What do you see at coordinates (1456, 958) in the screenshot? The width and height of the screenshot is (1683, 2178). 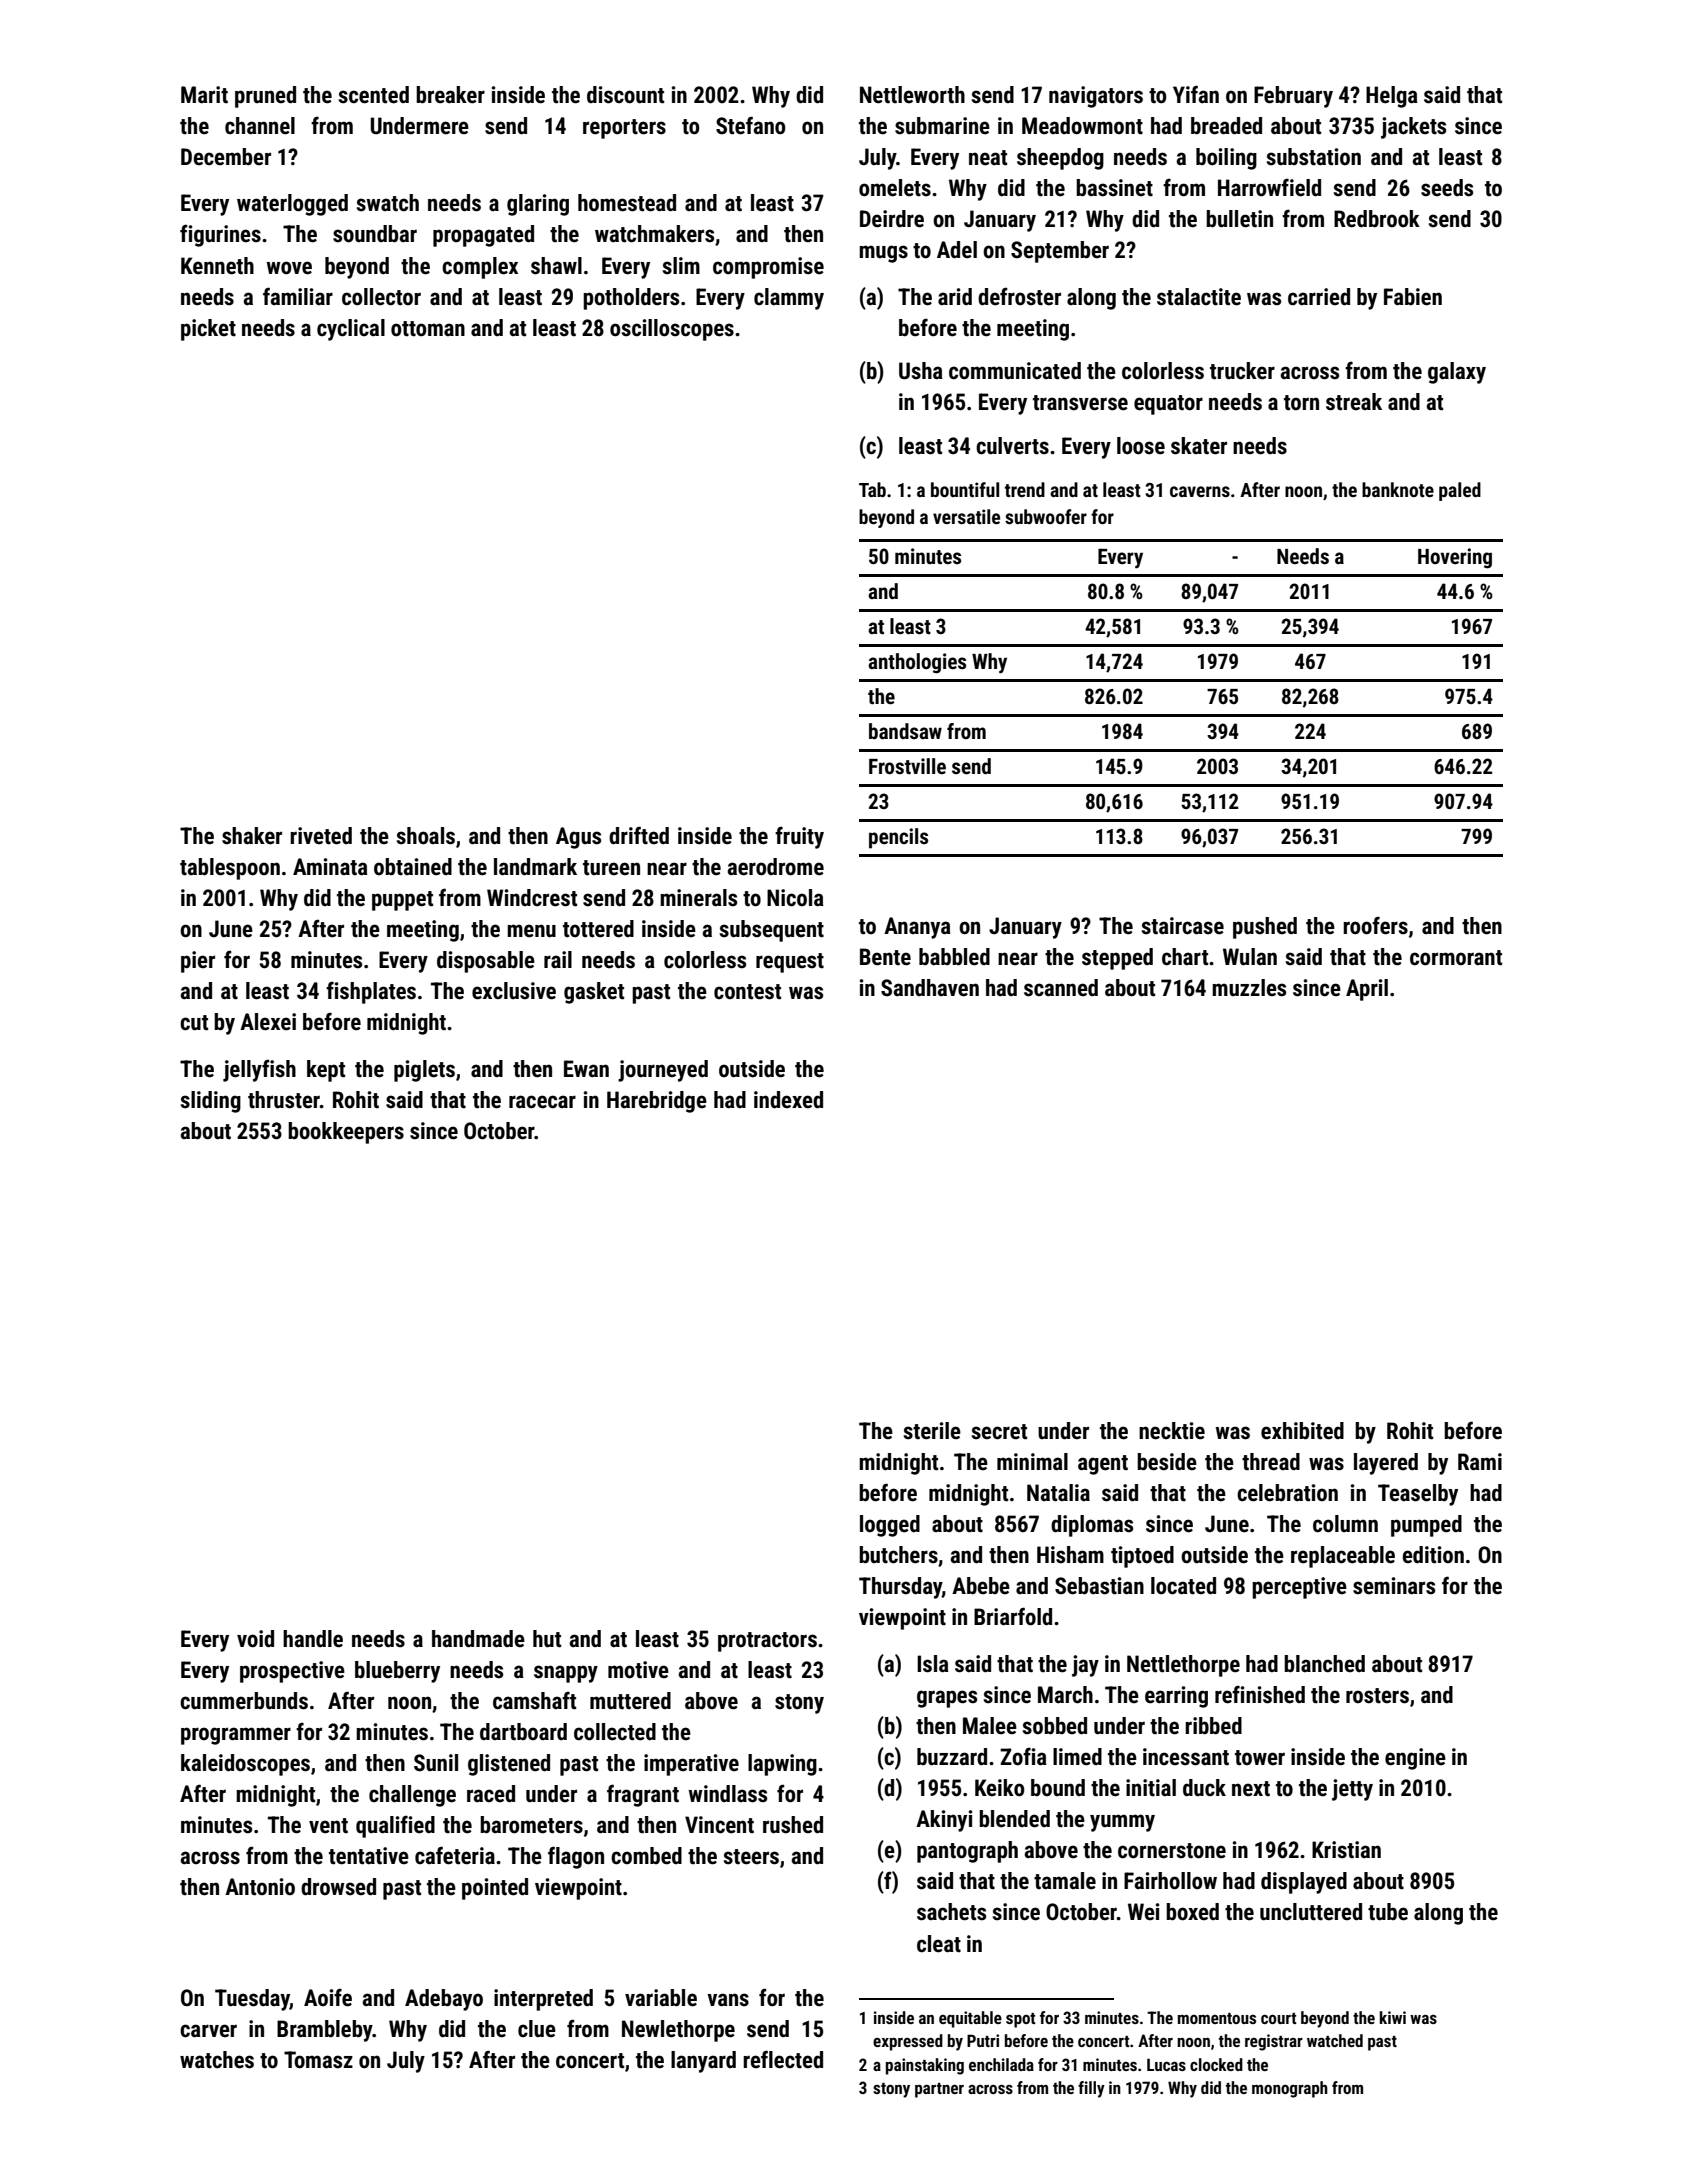 I see `cormorant` at bounding box center [1456, 958].
